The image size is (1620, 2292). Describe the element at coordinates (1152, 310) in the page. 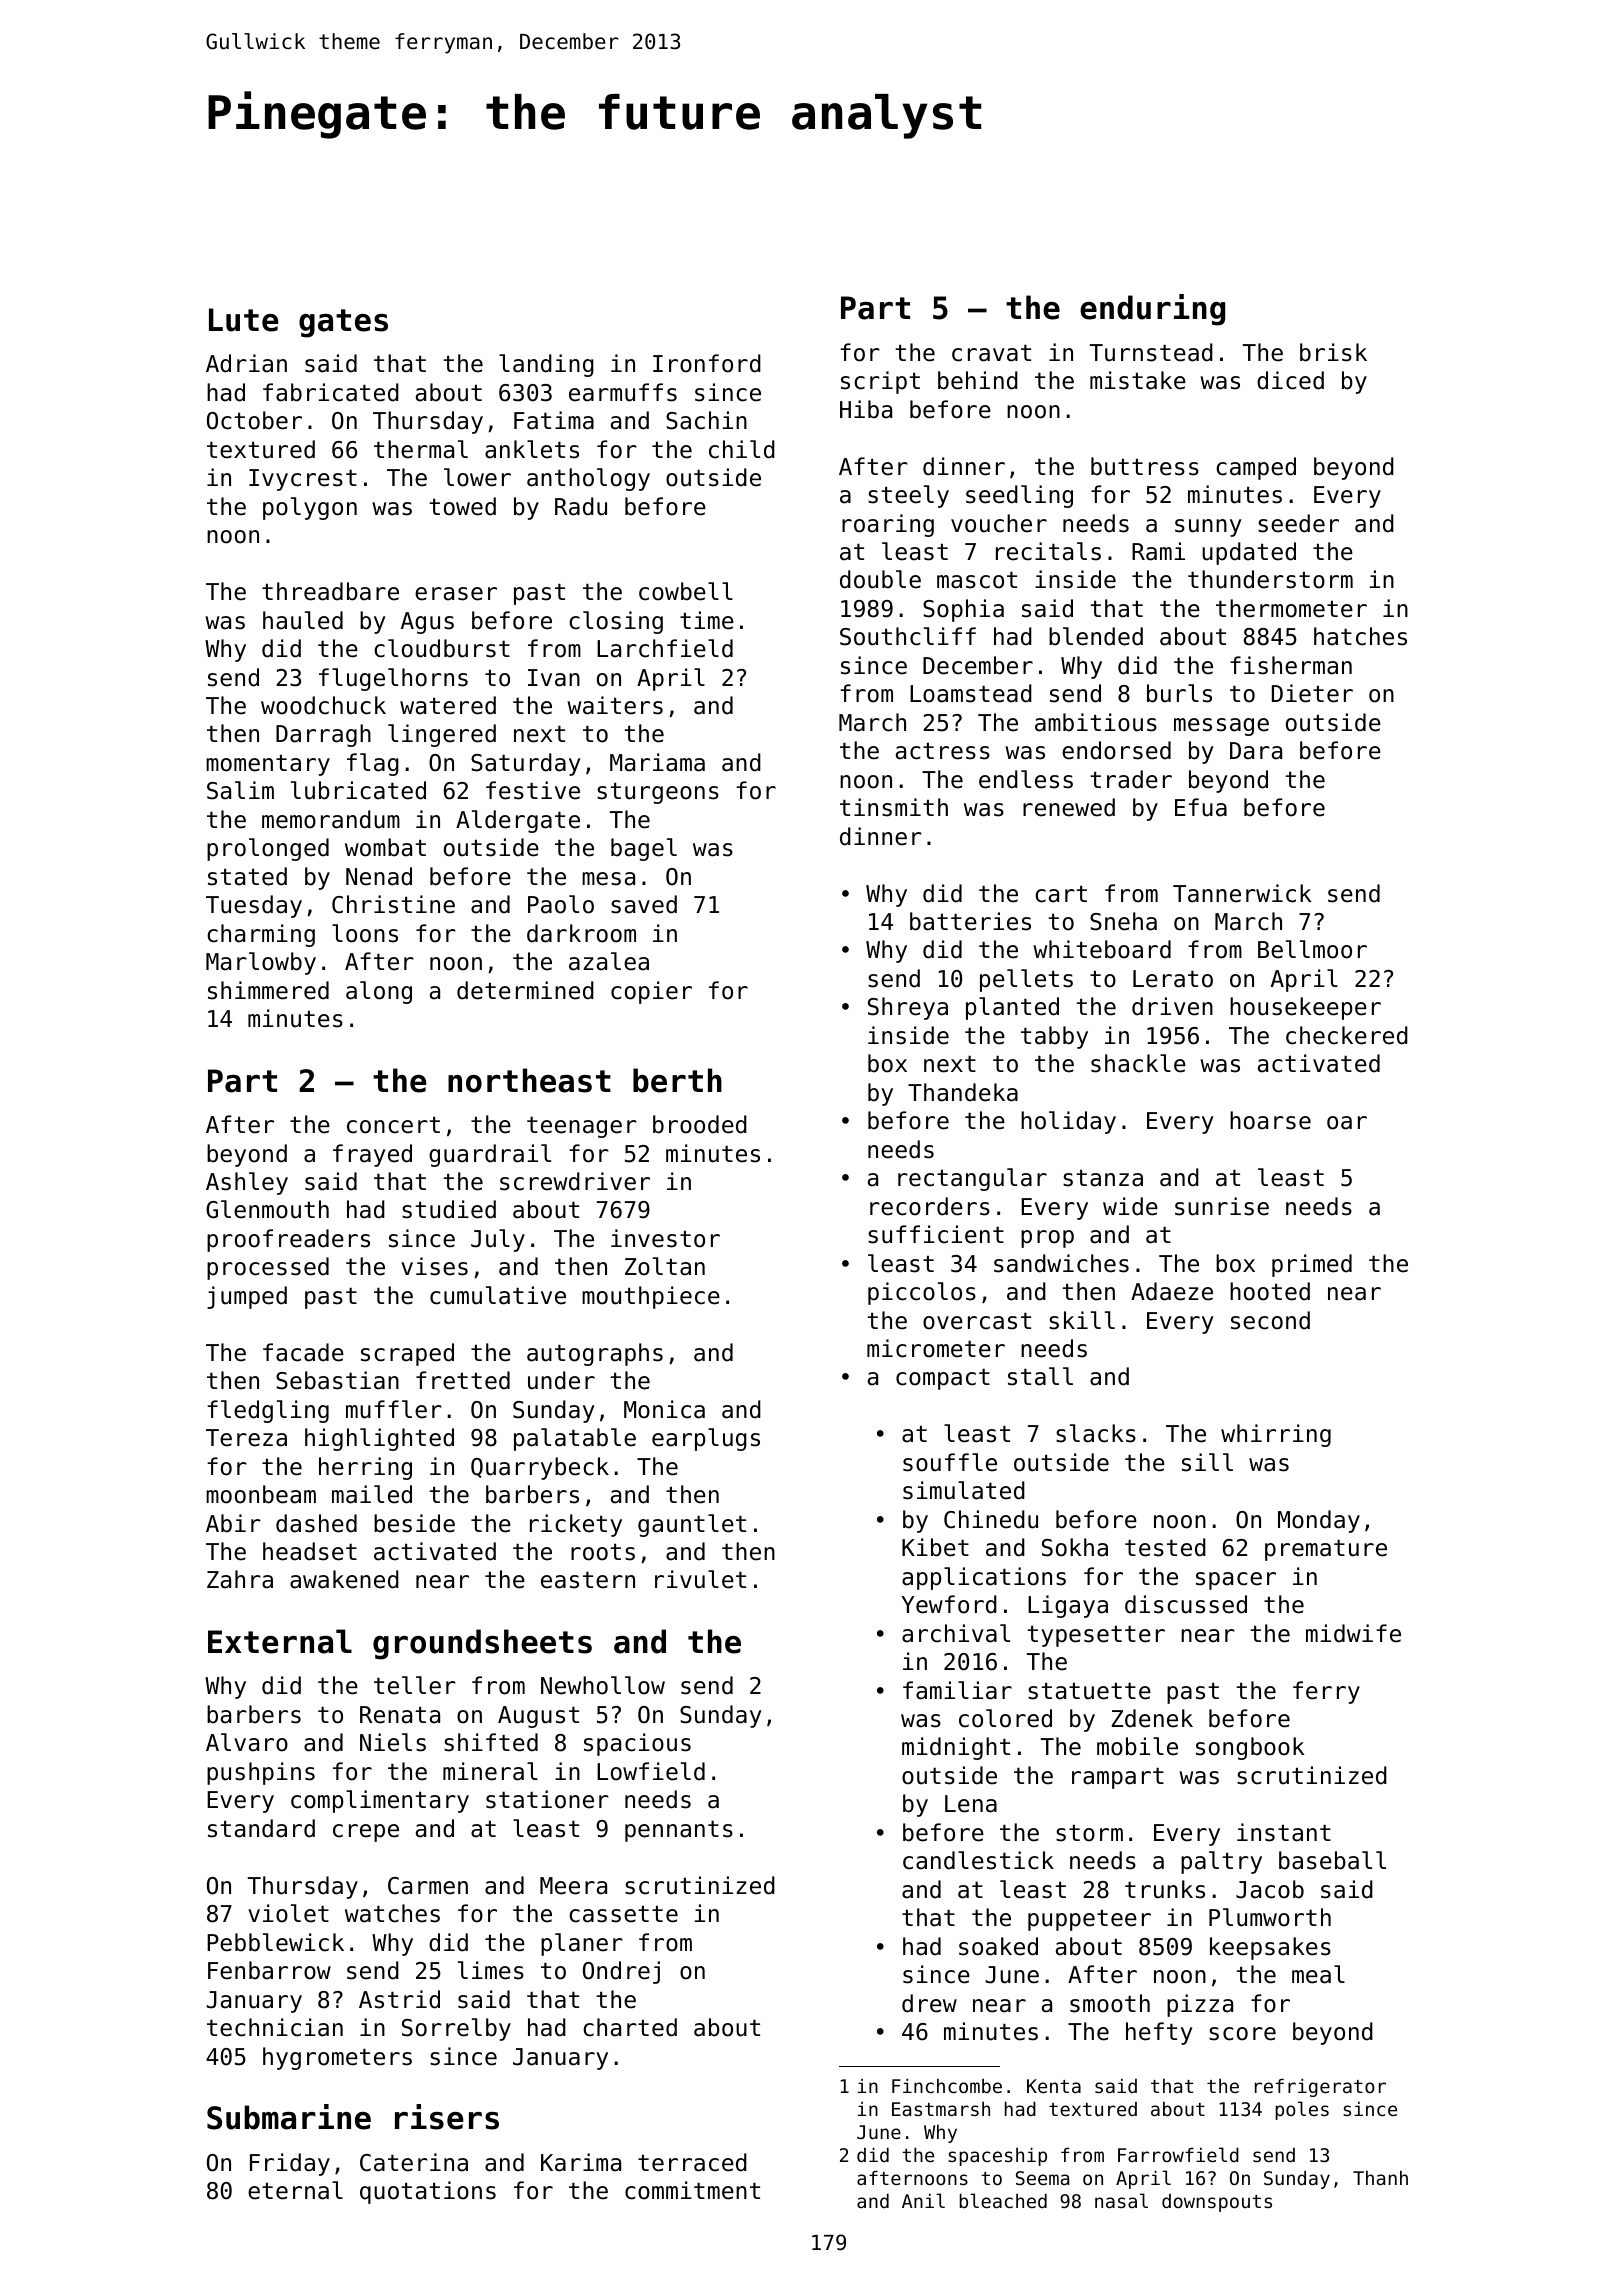

I see `enduring` at that location.
